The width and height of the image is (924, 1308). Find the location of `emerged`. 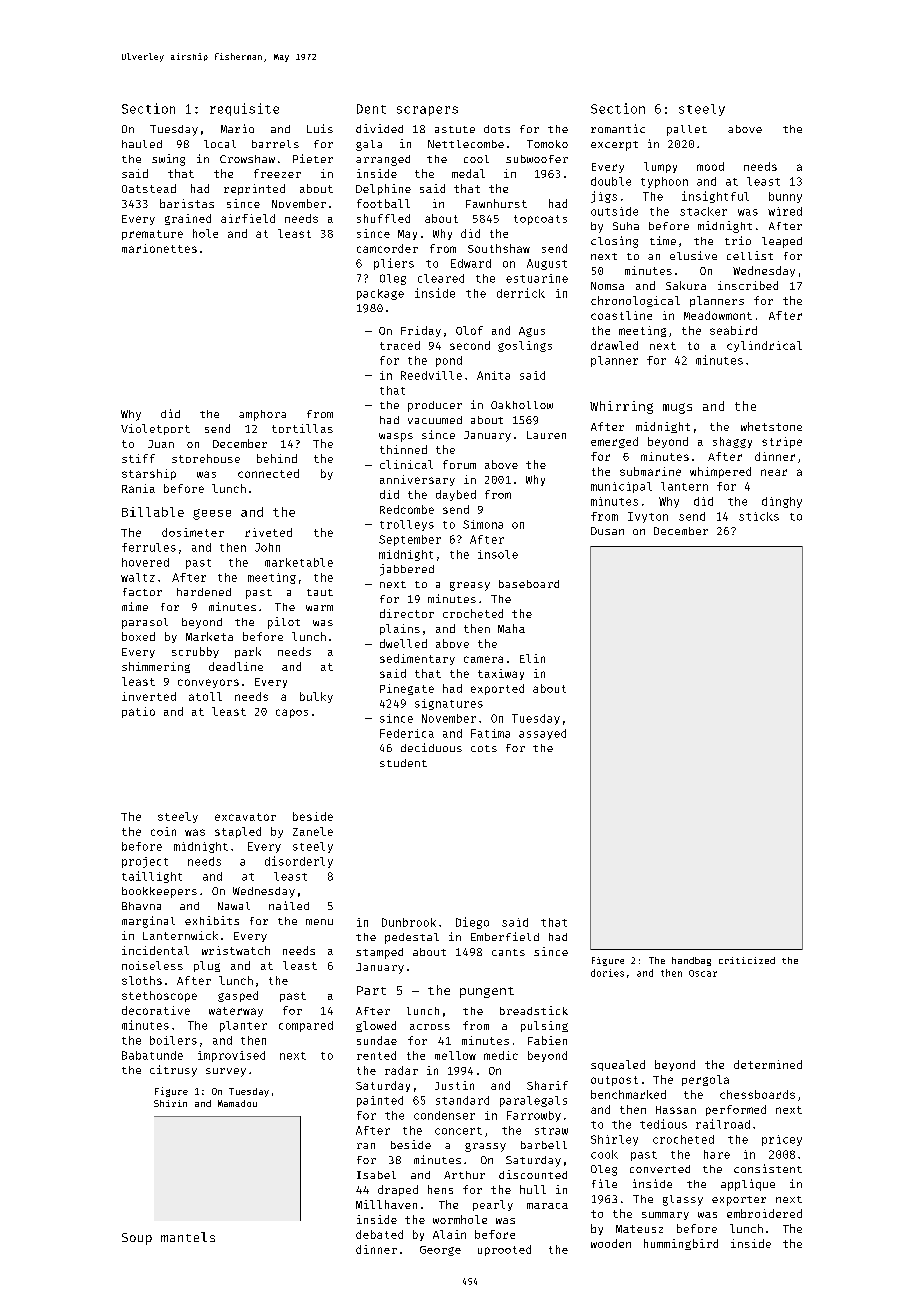

emerged is located at coordinates (614, 442).
